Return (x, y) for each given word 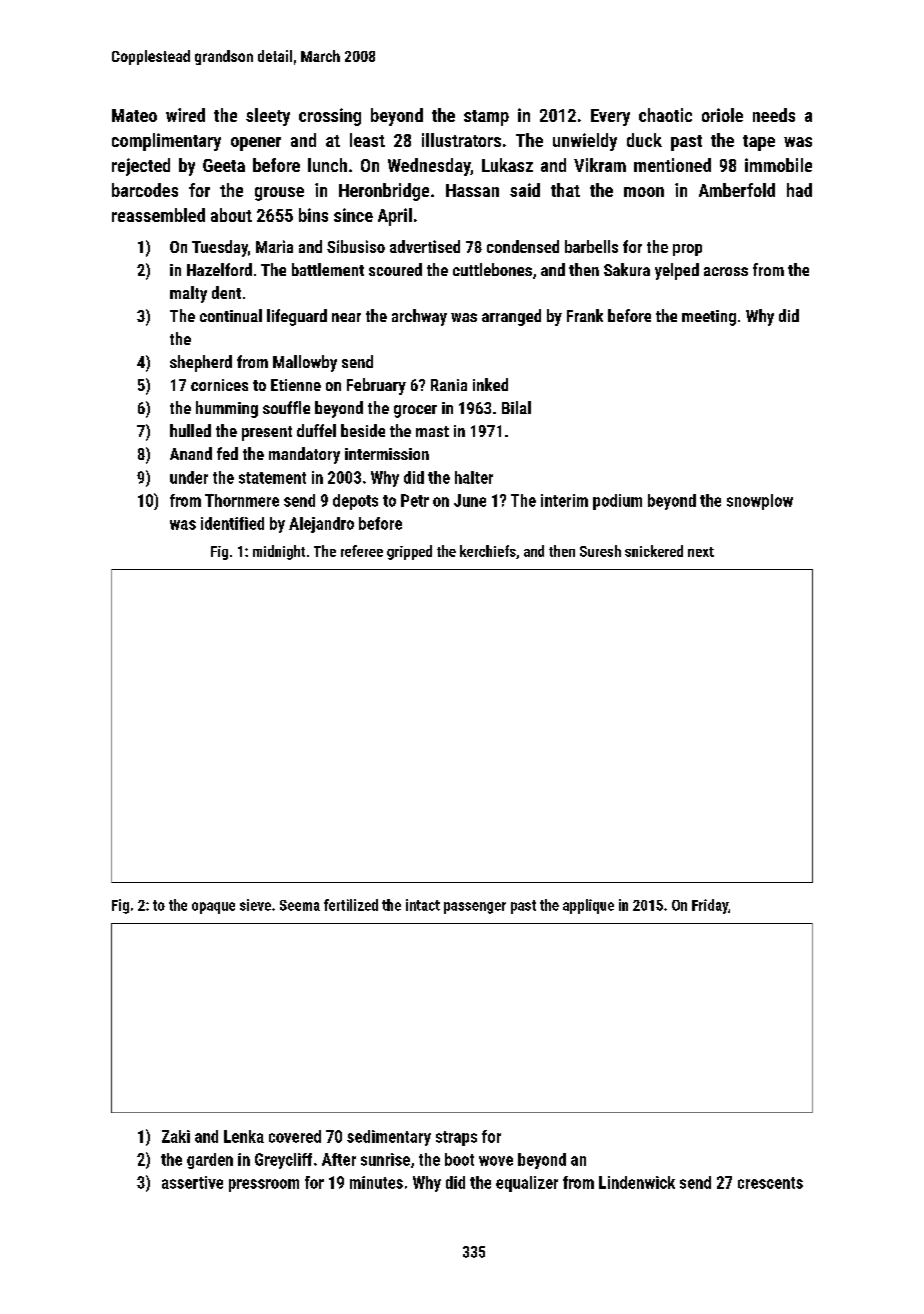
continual (231, 315)
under (189, 477)
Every (610, 117)
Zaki (176, 1136)
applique (588, 906)
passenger (475, 908)
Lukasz (507, 165)
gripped (409, 552)
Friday (710, 906)
